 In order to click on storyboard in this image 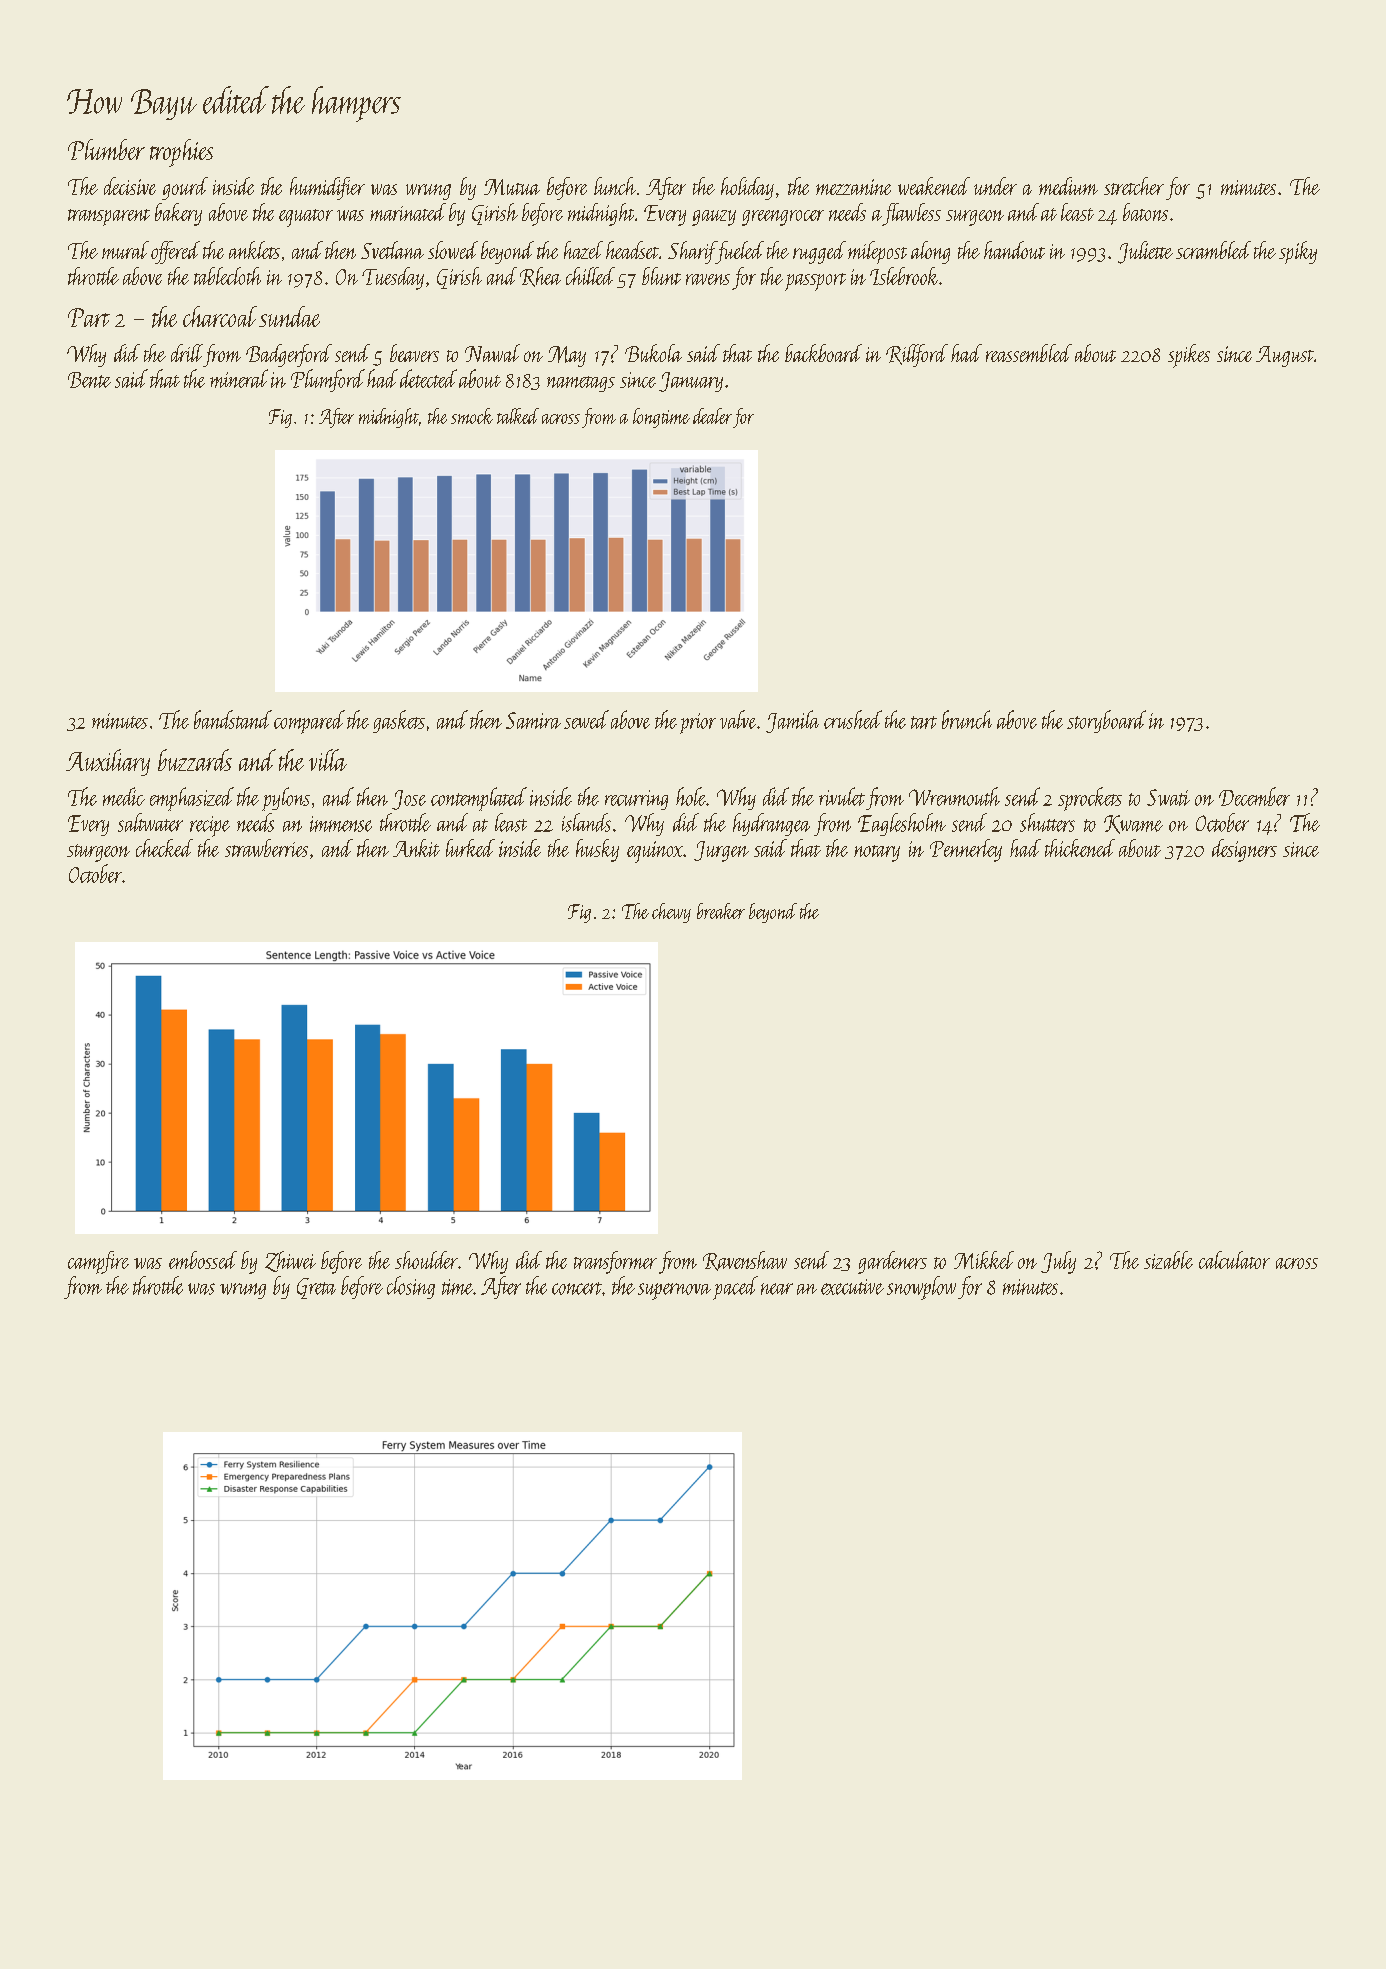, I will do `click(1106, 721)`.
